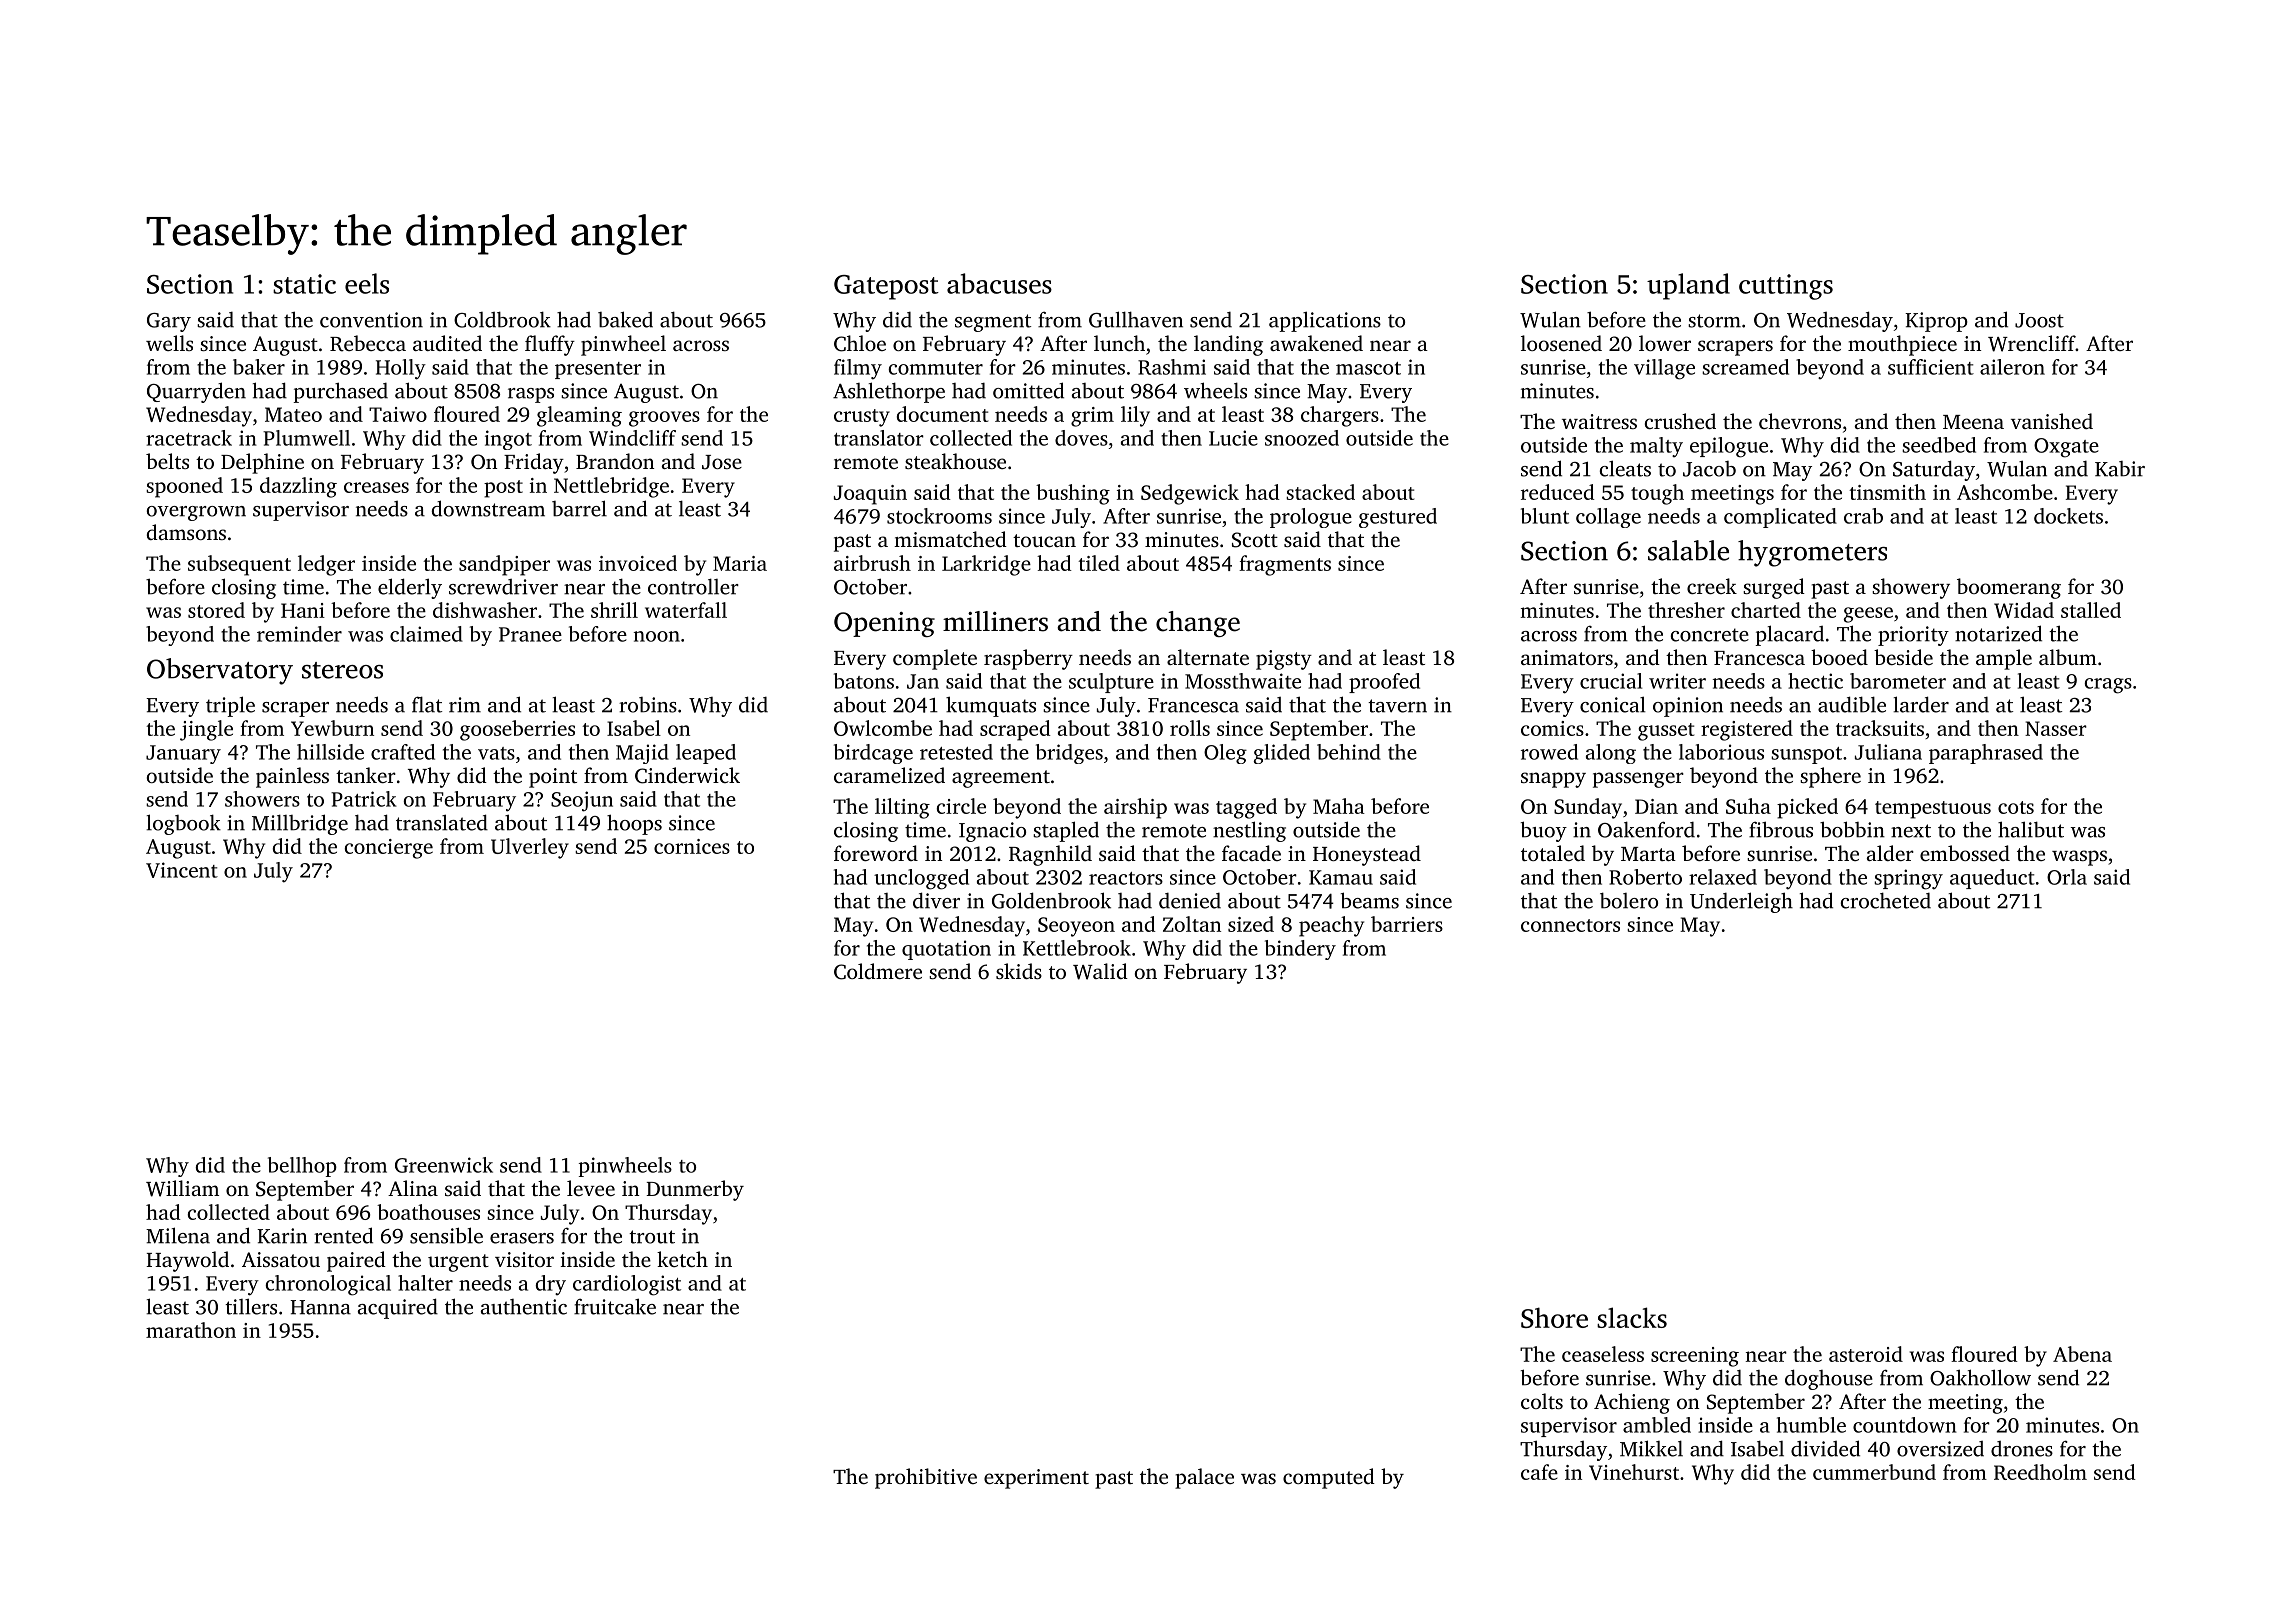 The height and width of the page is (1620, 2292). Describe the element at coordinates (356, 1261) in the page. I see `paired` at that location.
